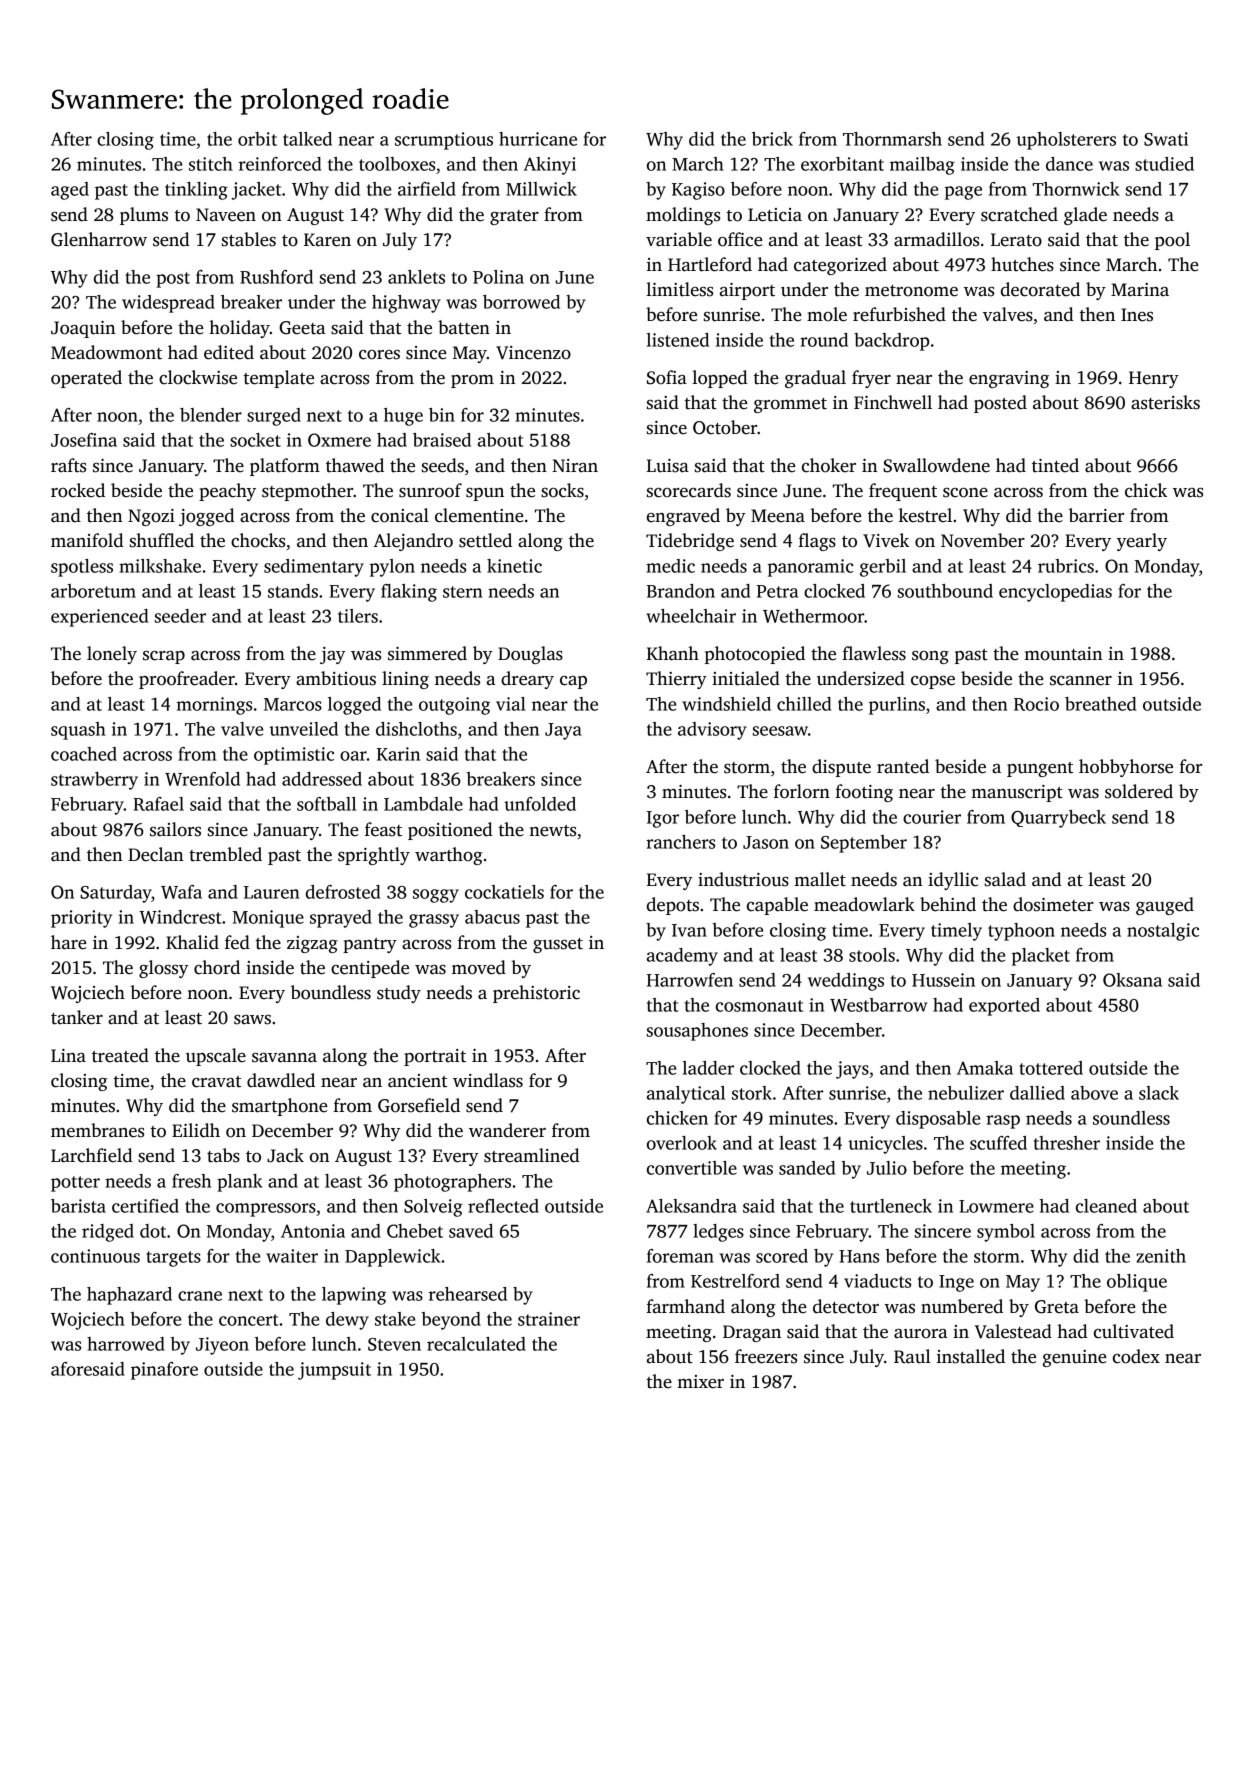  I want to click on outgoing, so click(454, 706).
